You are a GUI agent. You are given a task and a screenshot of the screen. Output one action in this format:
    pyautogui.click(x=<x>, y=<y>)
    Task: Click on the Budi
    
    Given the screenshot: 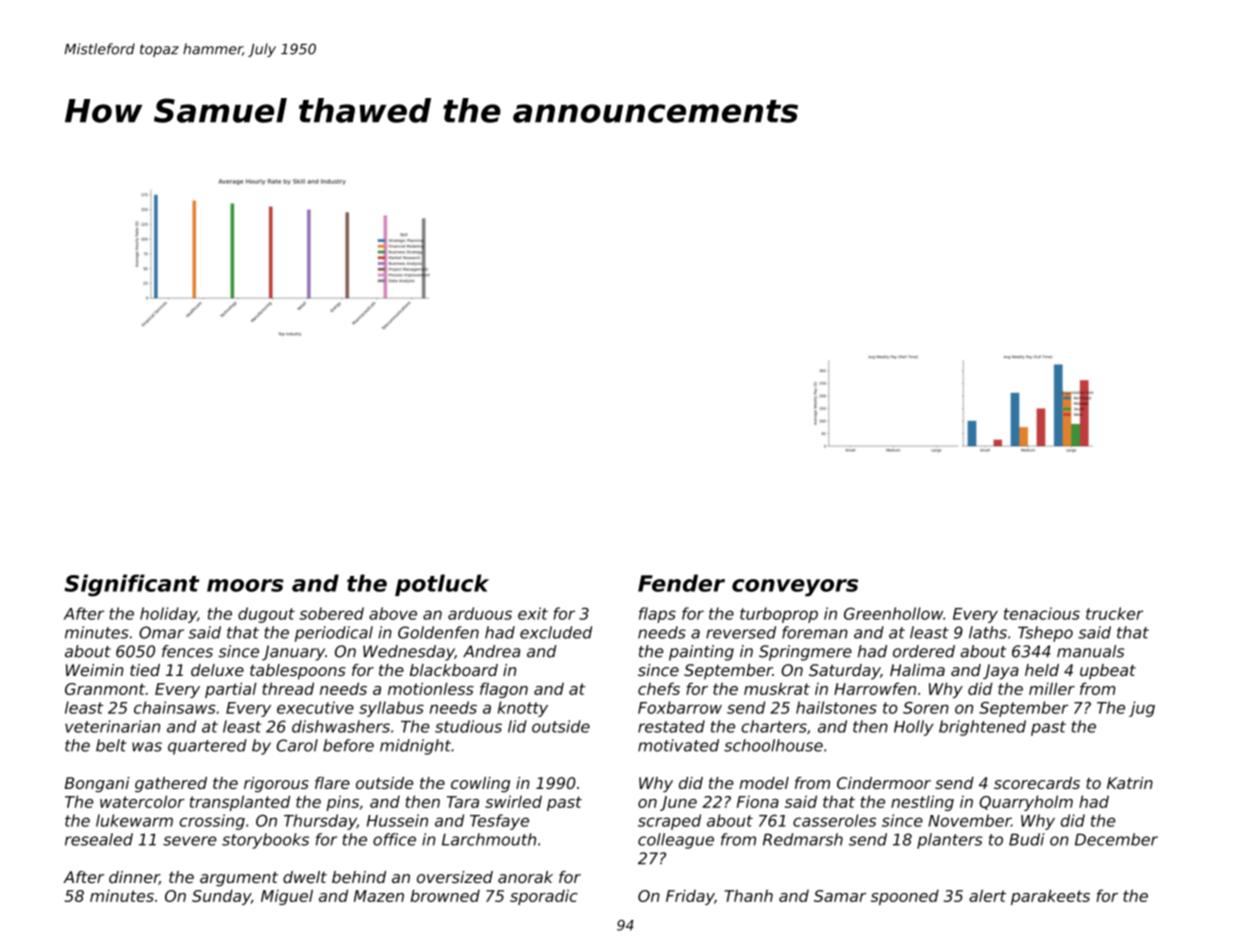 What is the action you would take?
    pyautogui.click(x=1026, y=839)
